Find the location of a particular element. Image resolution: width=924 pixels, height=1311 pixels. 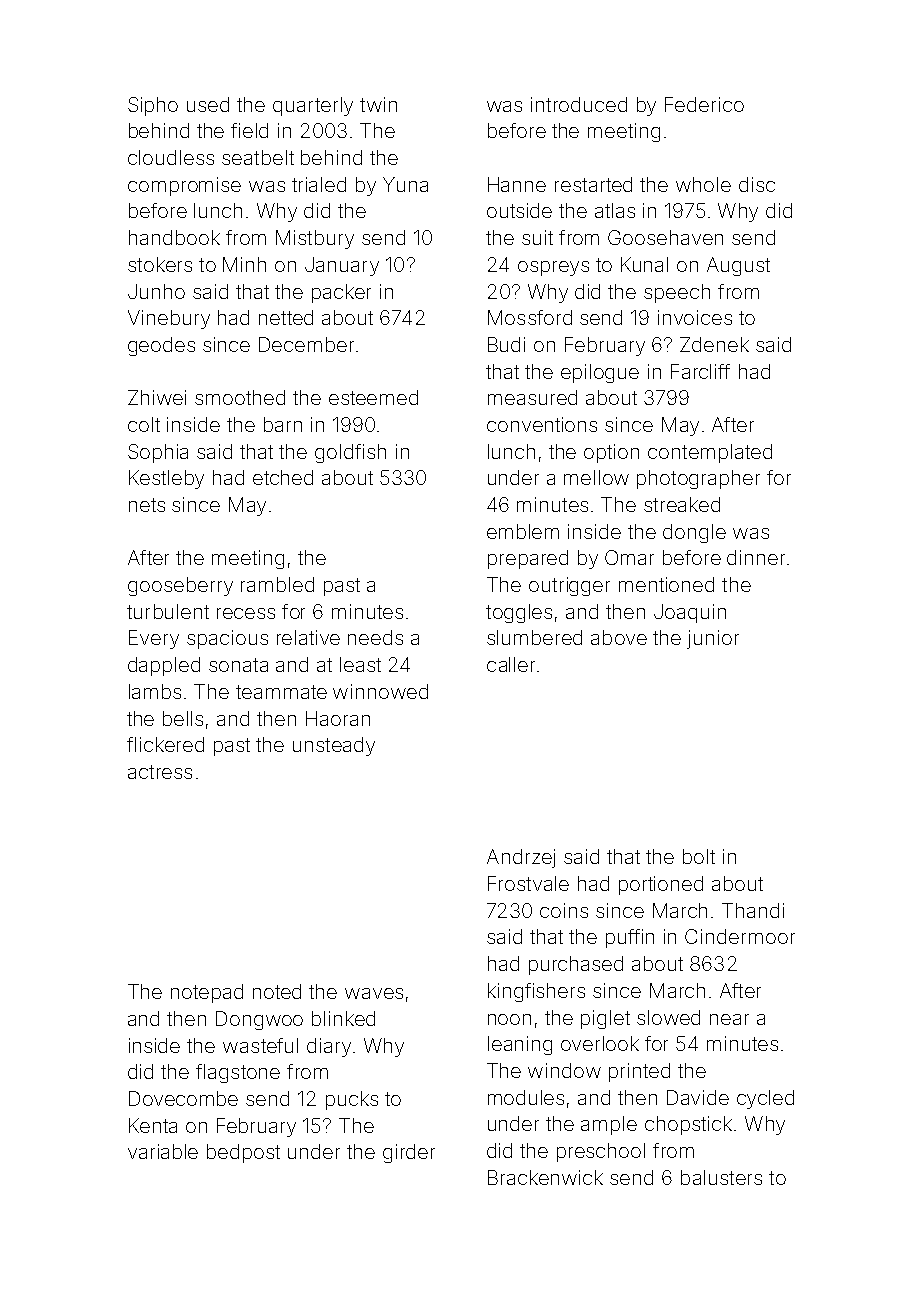

bedpost is located at coordinates (243, 1153).
